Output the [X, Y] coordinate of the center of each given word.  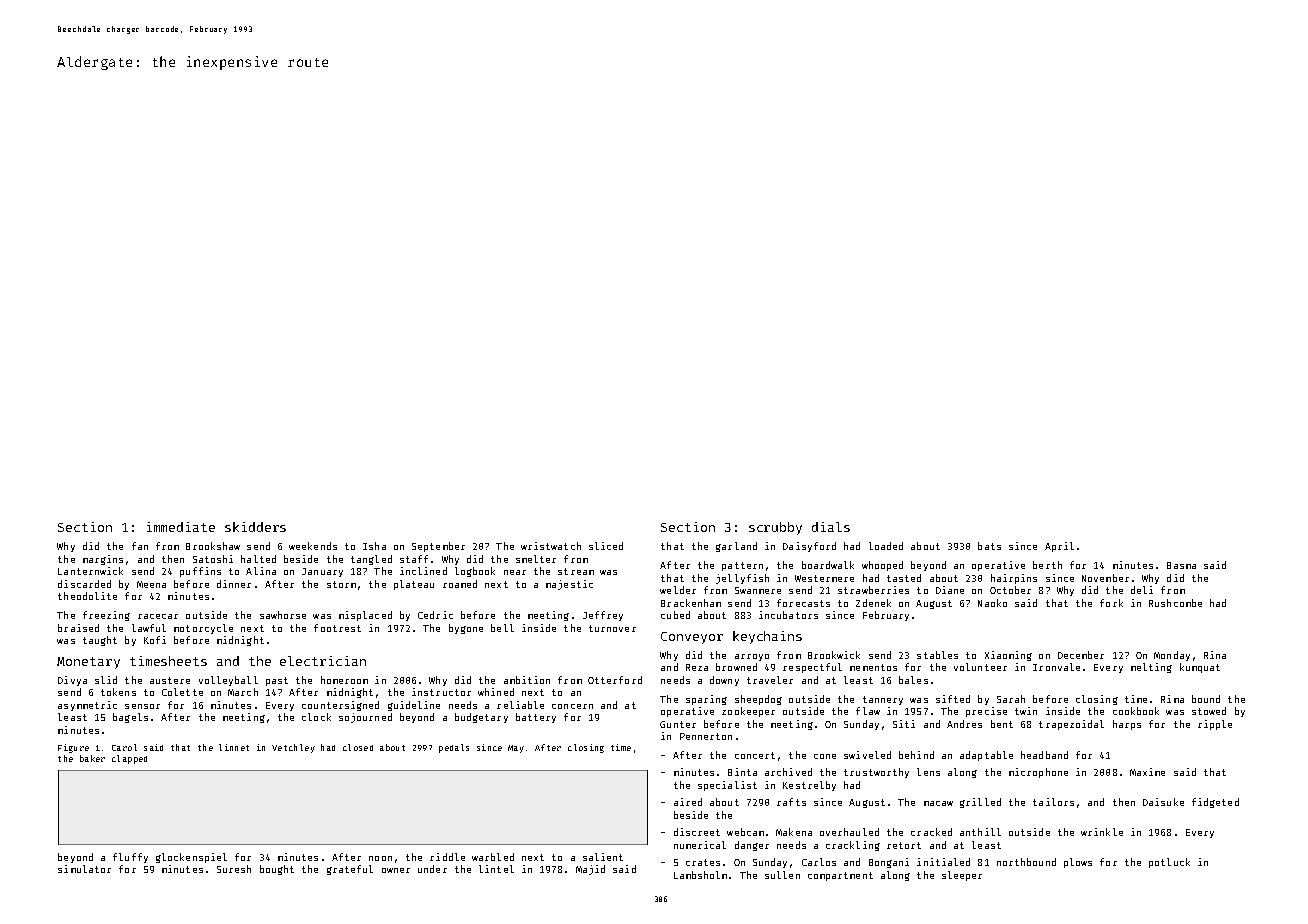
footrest [337, 628]
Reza [697, 667]
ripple [1215, 725]
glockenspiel [191, 858]
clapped [129, 759]
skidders [255, 527]
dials [831, 527]
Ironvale [1056, 667]
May [516, 749]
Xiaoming [1008, 656]
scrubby [775, 528]
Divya [72, 681]
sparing [706, 700]
